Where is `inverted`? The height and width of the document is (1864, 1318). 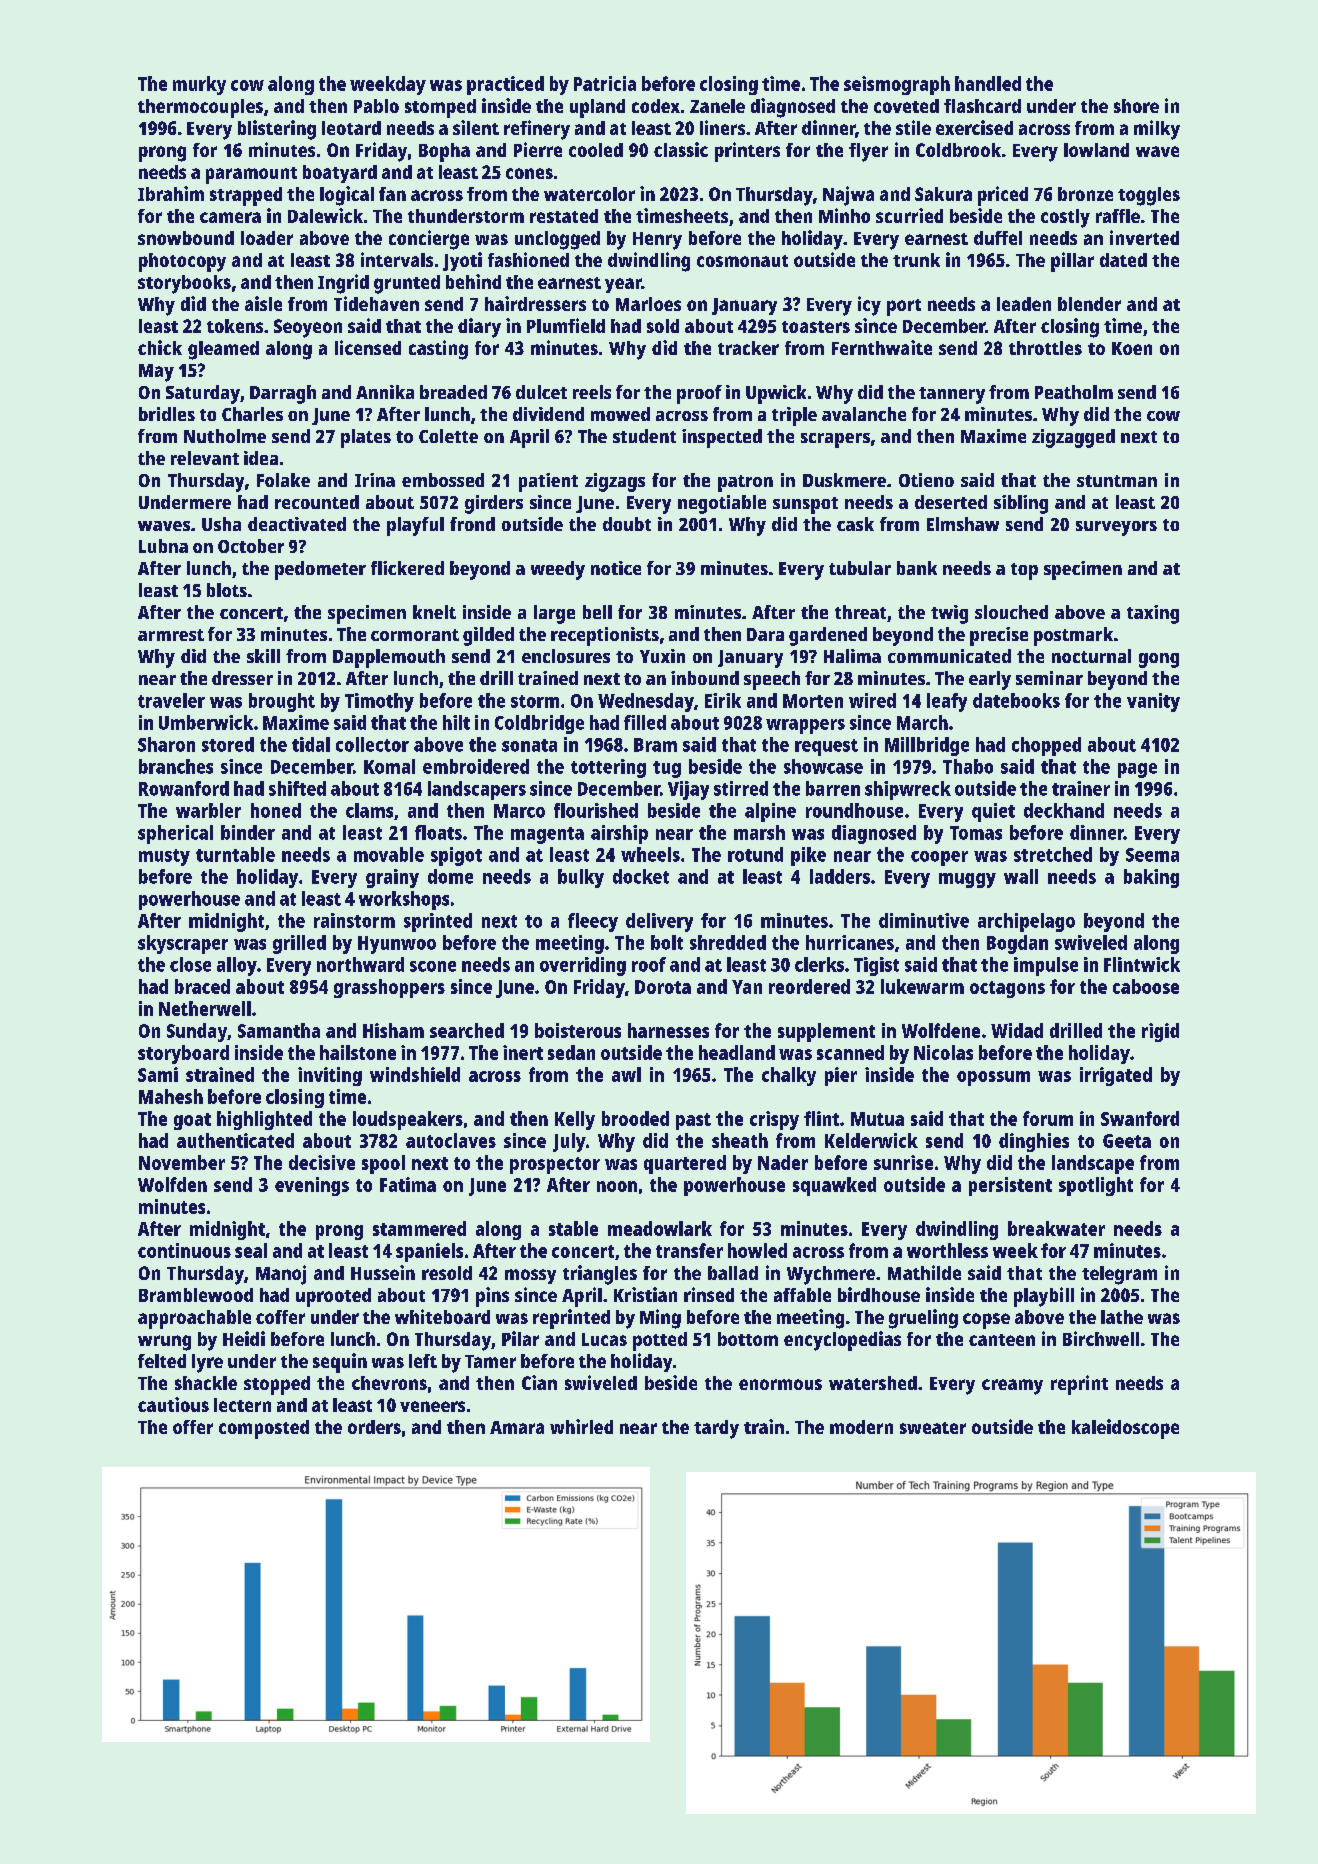
inverted is located at coordinates (1144, 237).
